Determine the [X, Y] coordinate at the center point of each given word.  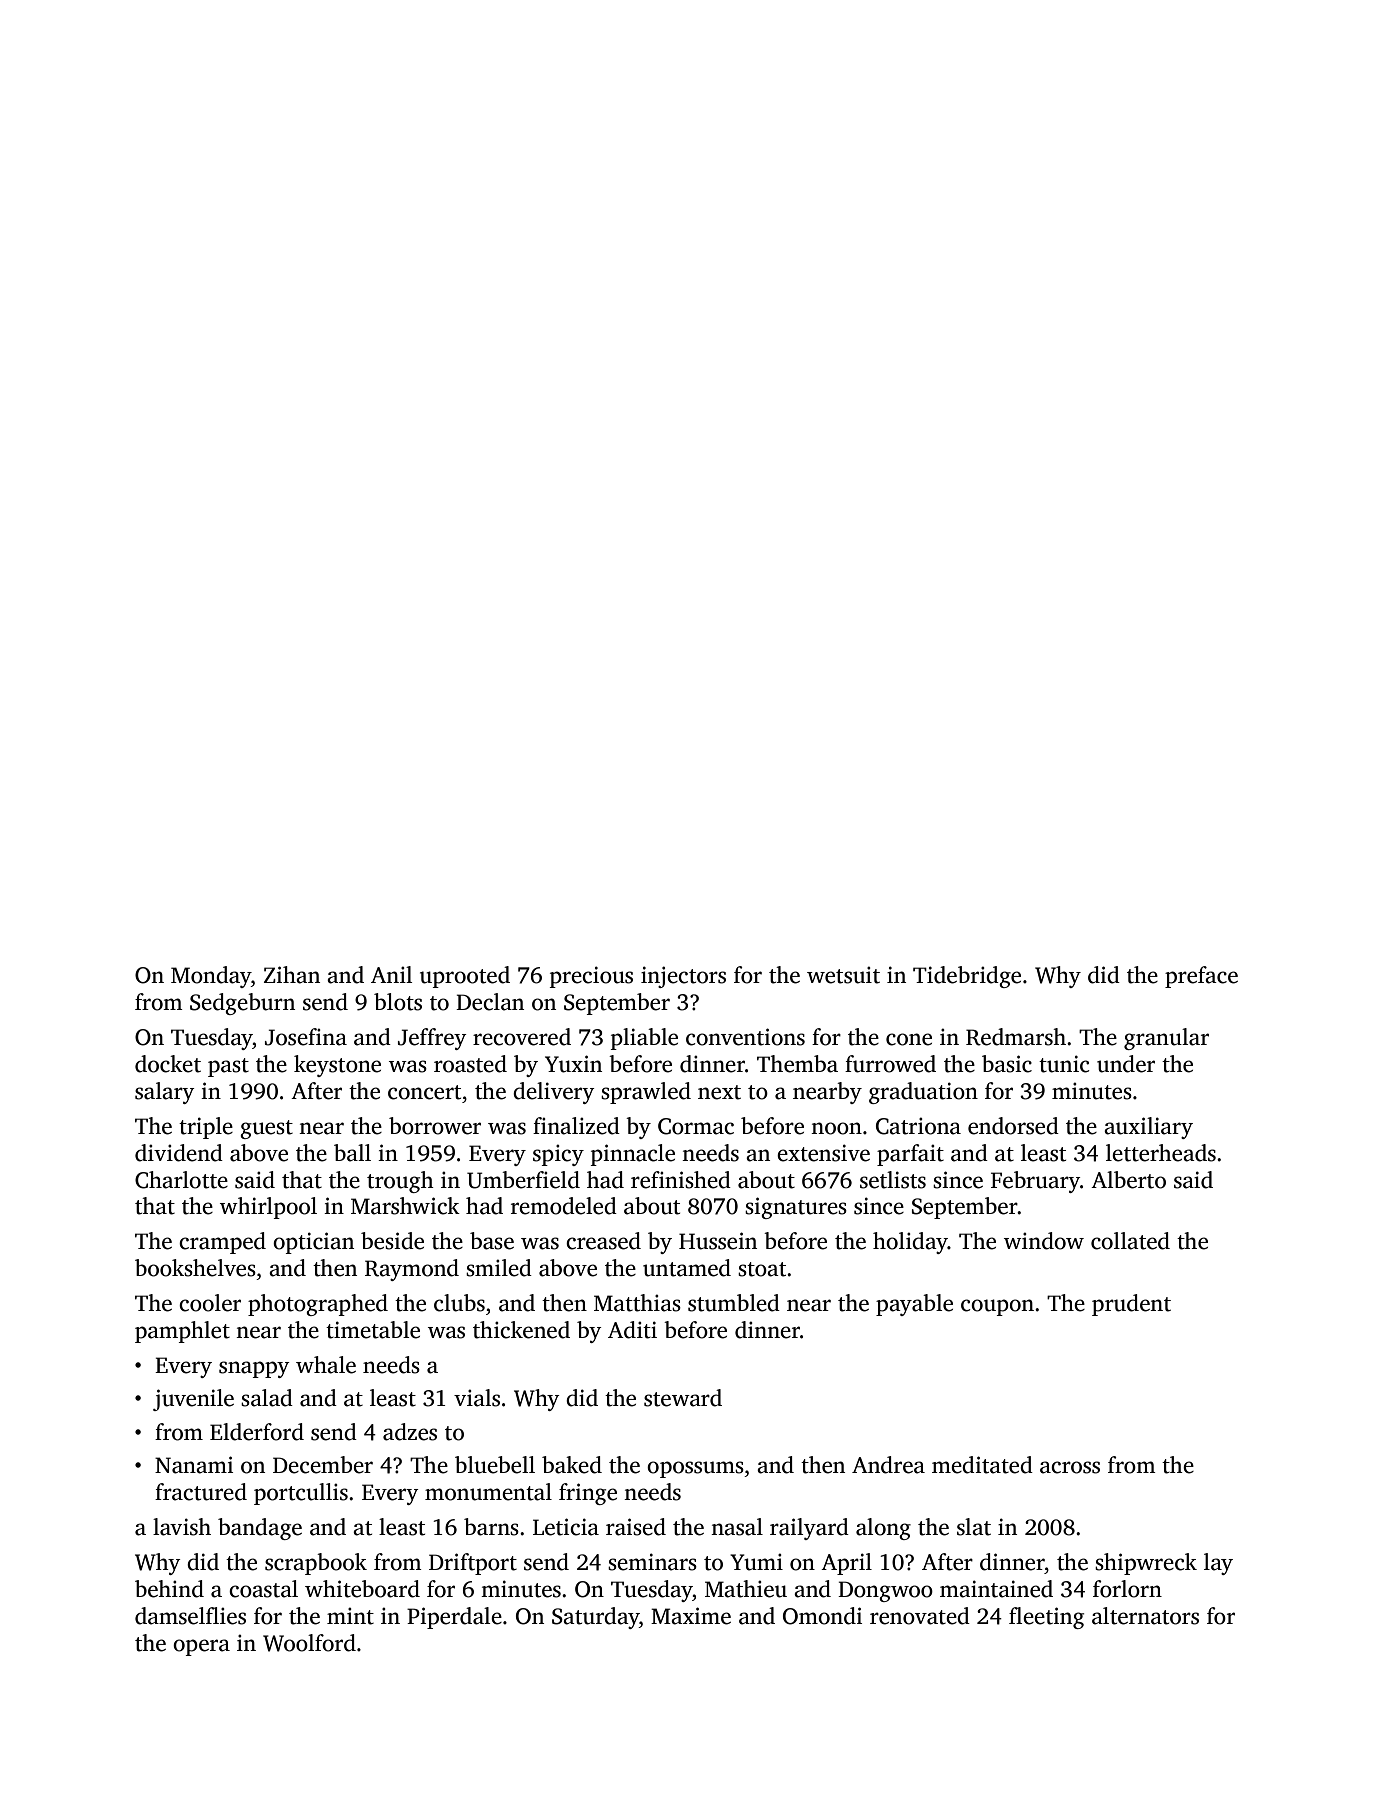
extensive [823, 1153]
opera [201, 1647]
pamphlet [182, 1332]
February [1035, 1182]
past [228, 1067]
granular [1166, 1039]
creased [603, 1241]
